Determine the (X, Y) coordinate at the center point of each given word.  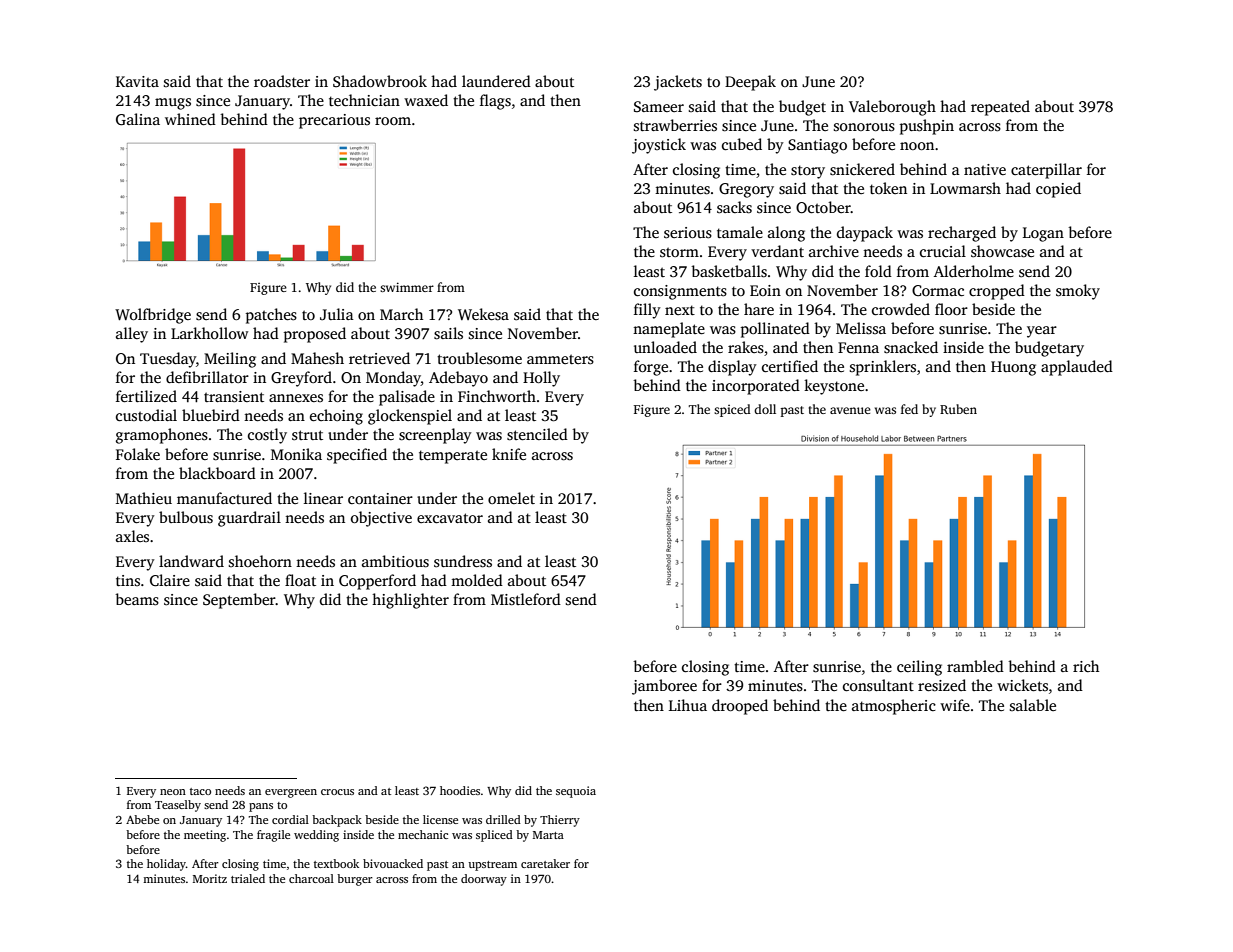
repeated (1000, 108)
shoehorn (260, 561)
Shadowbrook (380, 81)
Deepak (750, 83)
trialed (248, 878)
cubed (742, 144)
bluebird (211, 415)
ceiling (919, 668)
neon (173, 792)
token (888, 188)
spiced (732, 410)
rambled (975, 666)
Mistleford (526, 599)
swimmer (407, 287)
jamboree (664, 687)
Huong (1013, 368)
